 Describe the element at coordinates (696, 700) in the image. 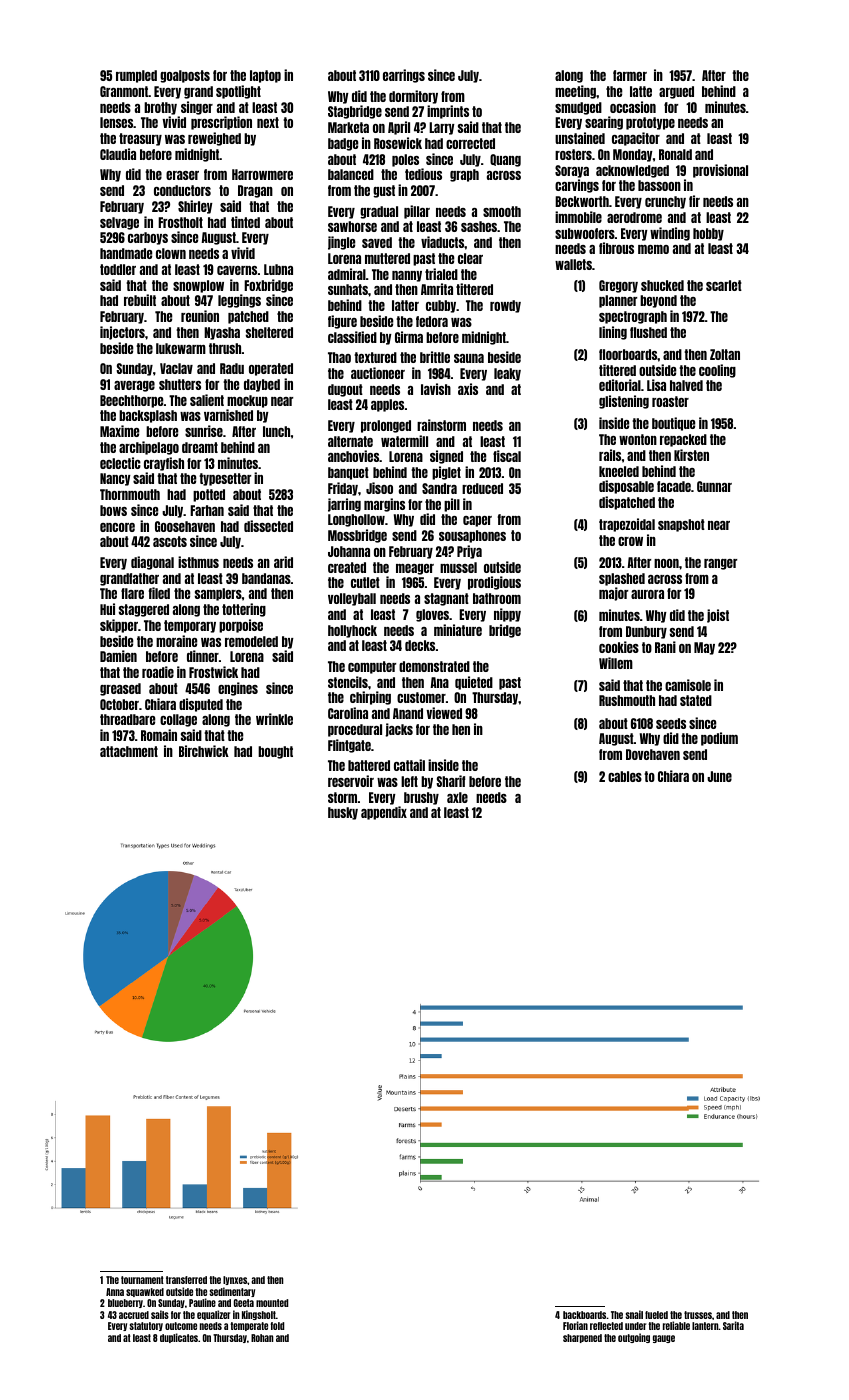

I see `stated` at that location.
